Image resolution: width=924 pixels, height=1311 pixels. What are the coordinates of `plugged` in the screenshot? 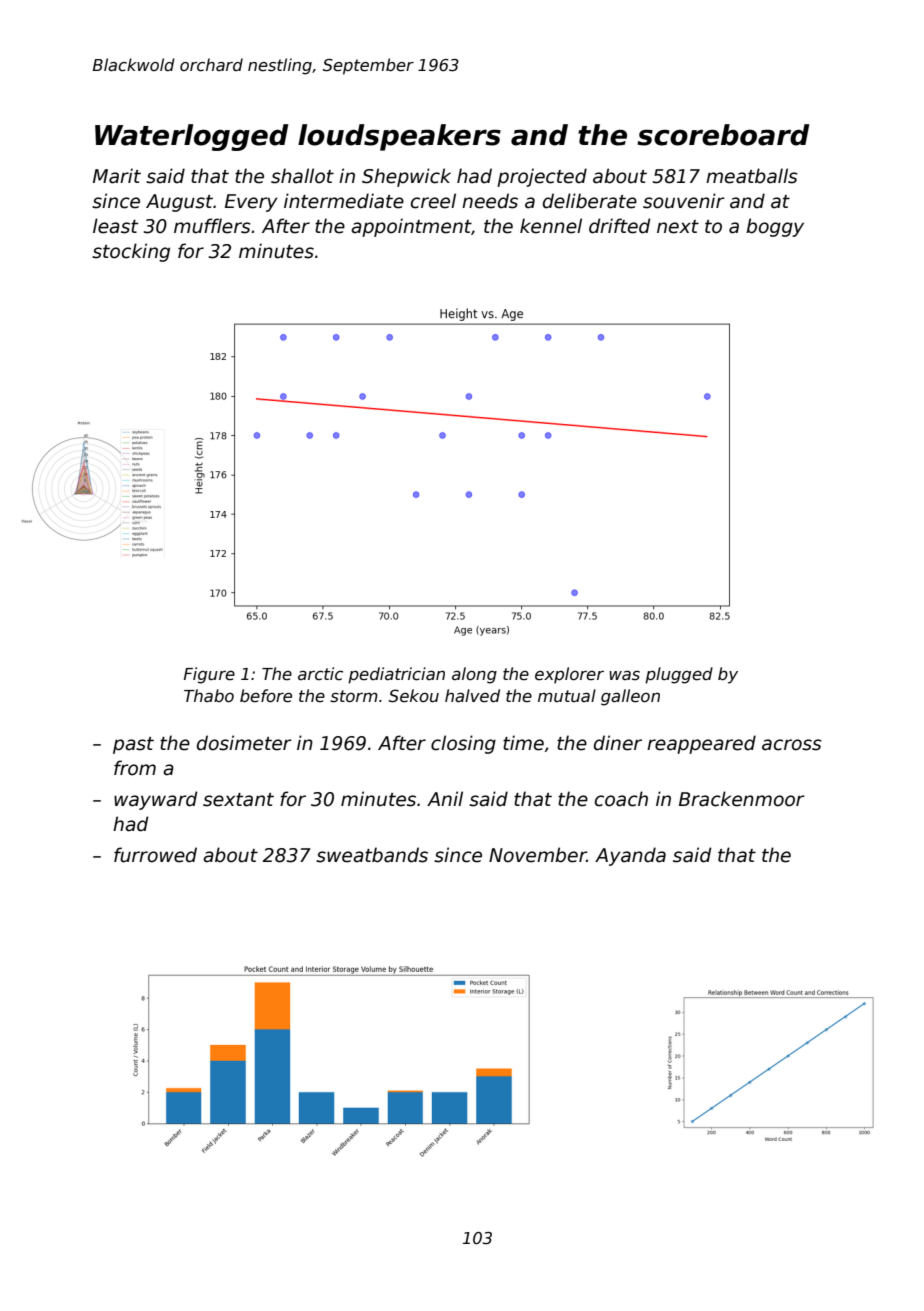 It's located at (679, 675).
